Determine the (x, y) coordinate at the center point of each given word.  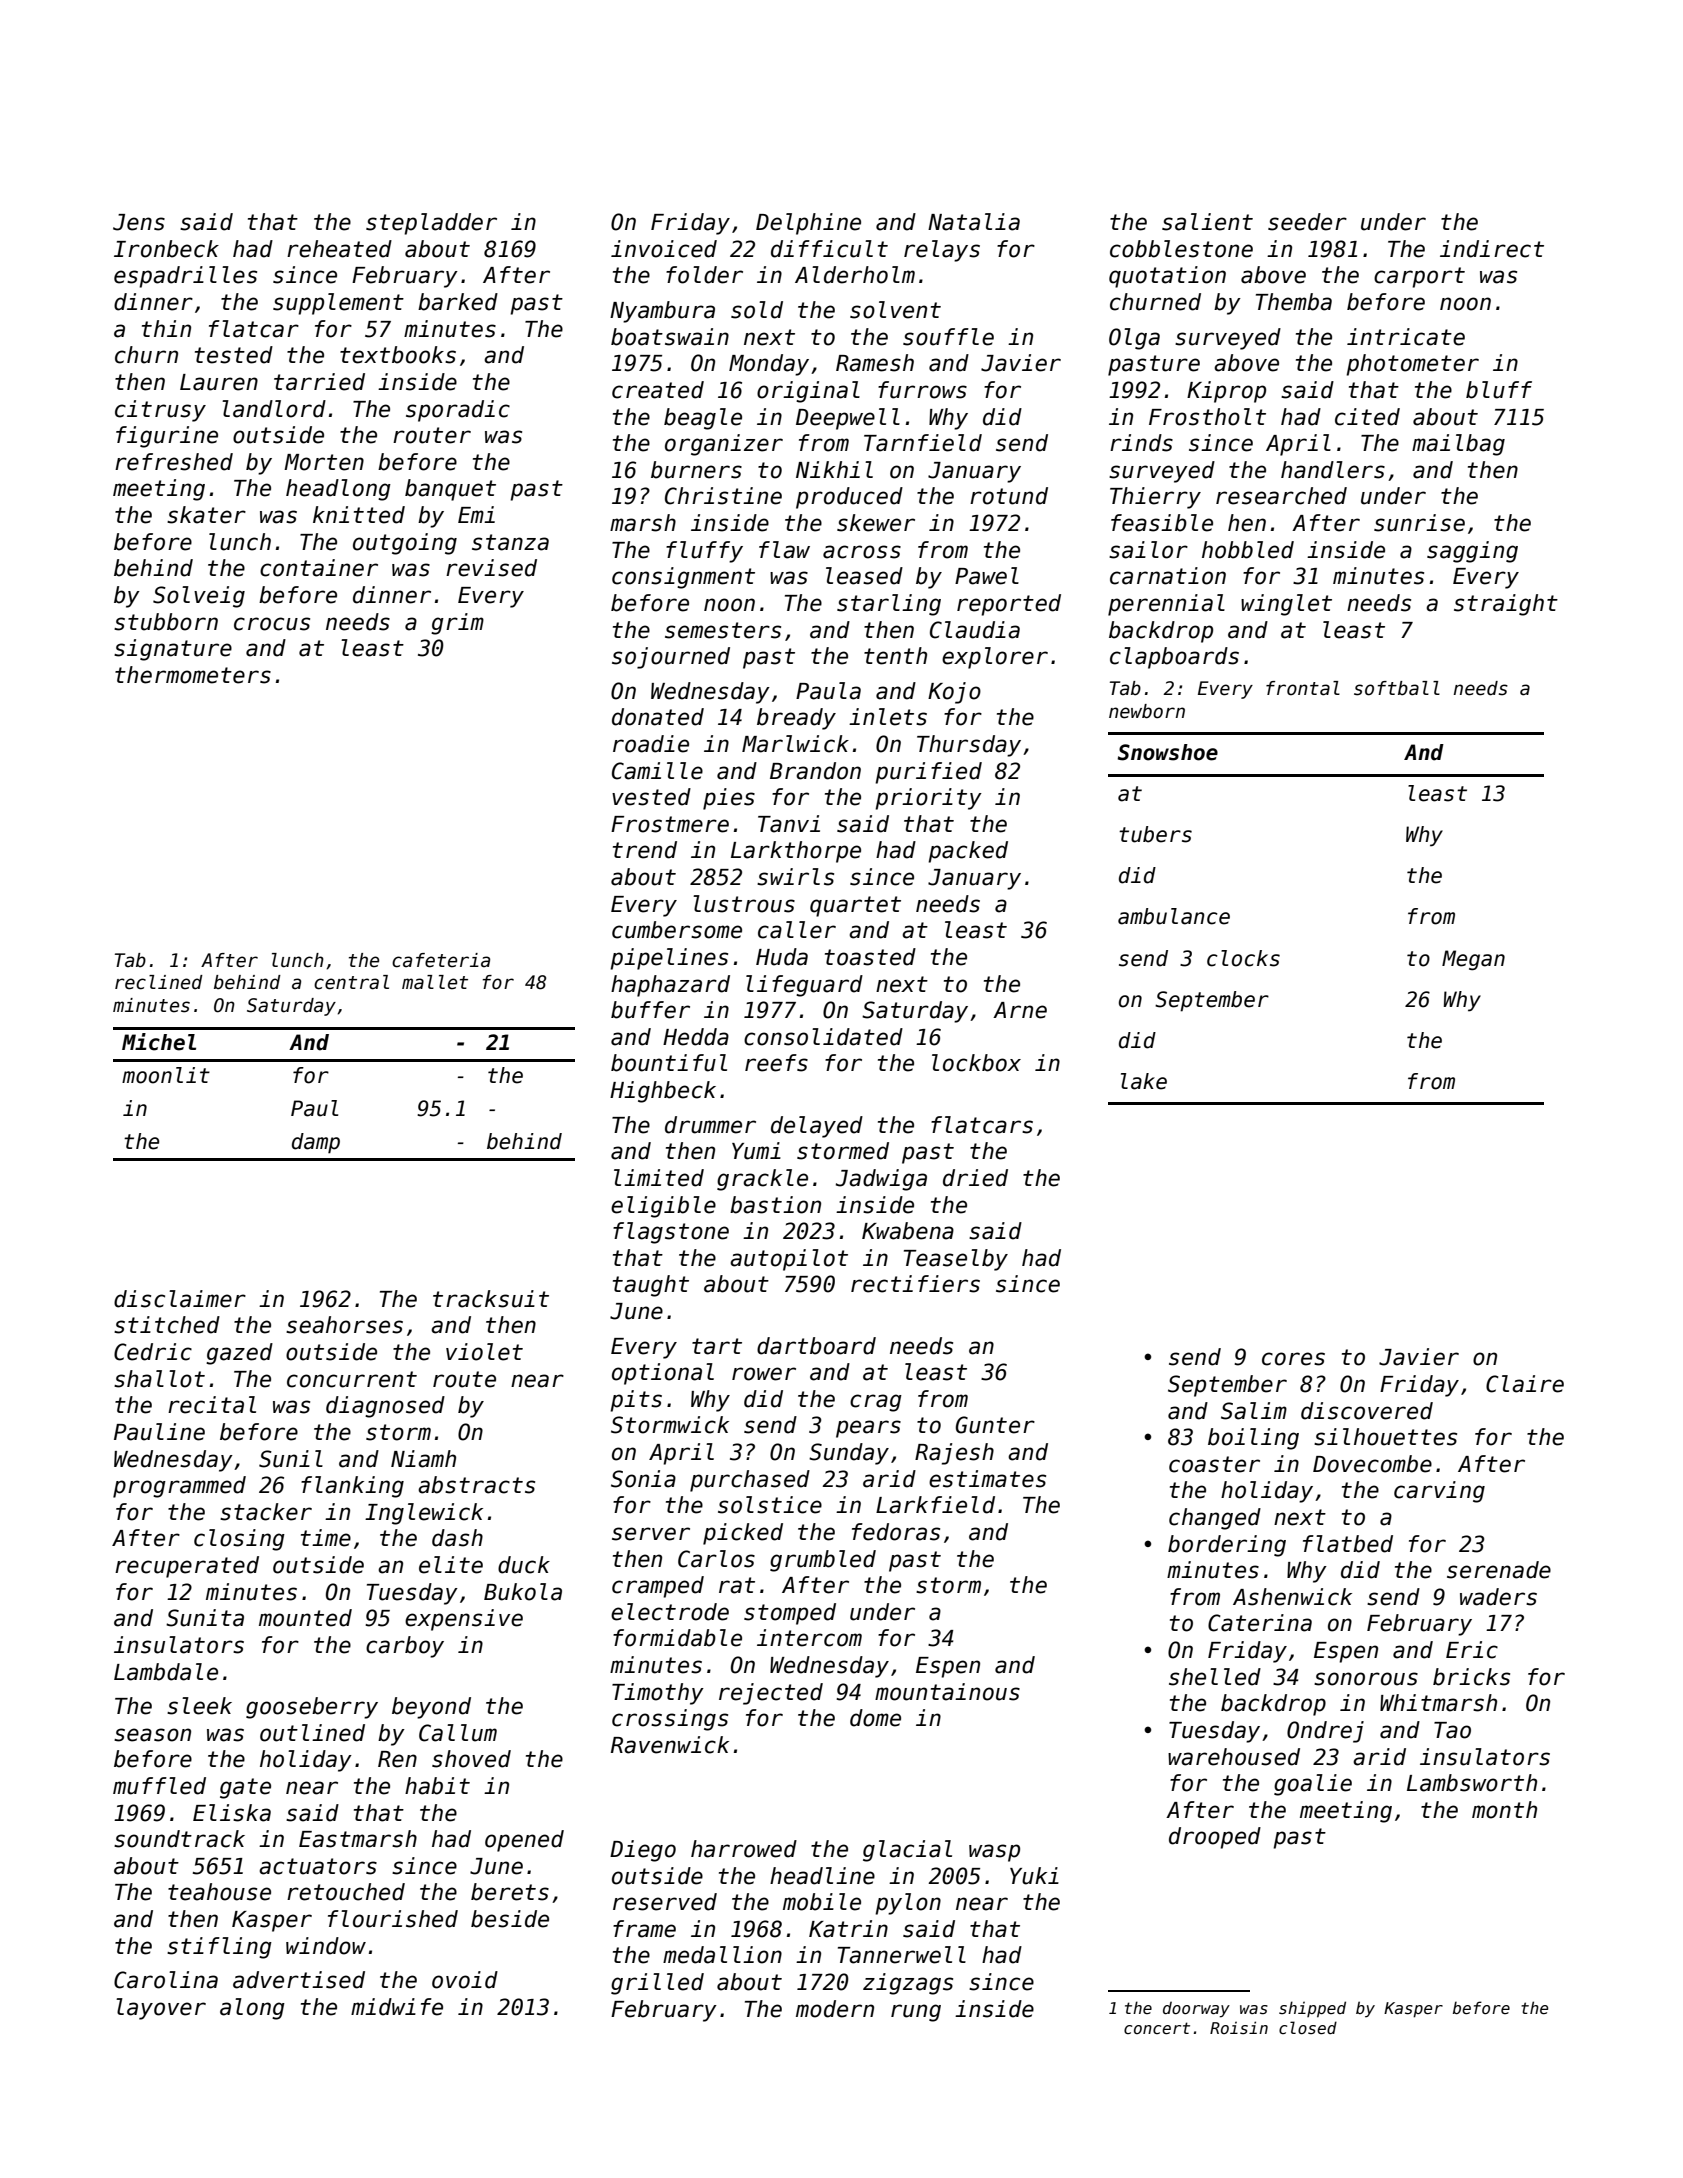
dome (875, 1718)
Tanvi (789, 824)
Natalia (974, 222)
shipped (1312, 2009)
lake (1144, 1081)
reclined (159, 982)
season (152, 1735)
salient (1207, 222)
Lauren (219, 382)
